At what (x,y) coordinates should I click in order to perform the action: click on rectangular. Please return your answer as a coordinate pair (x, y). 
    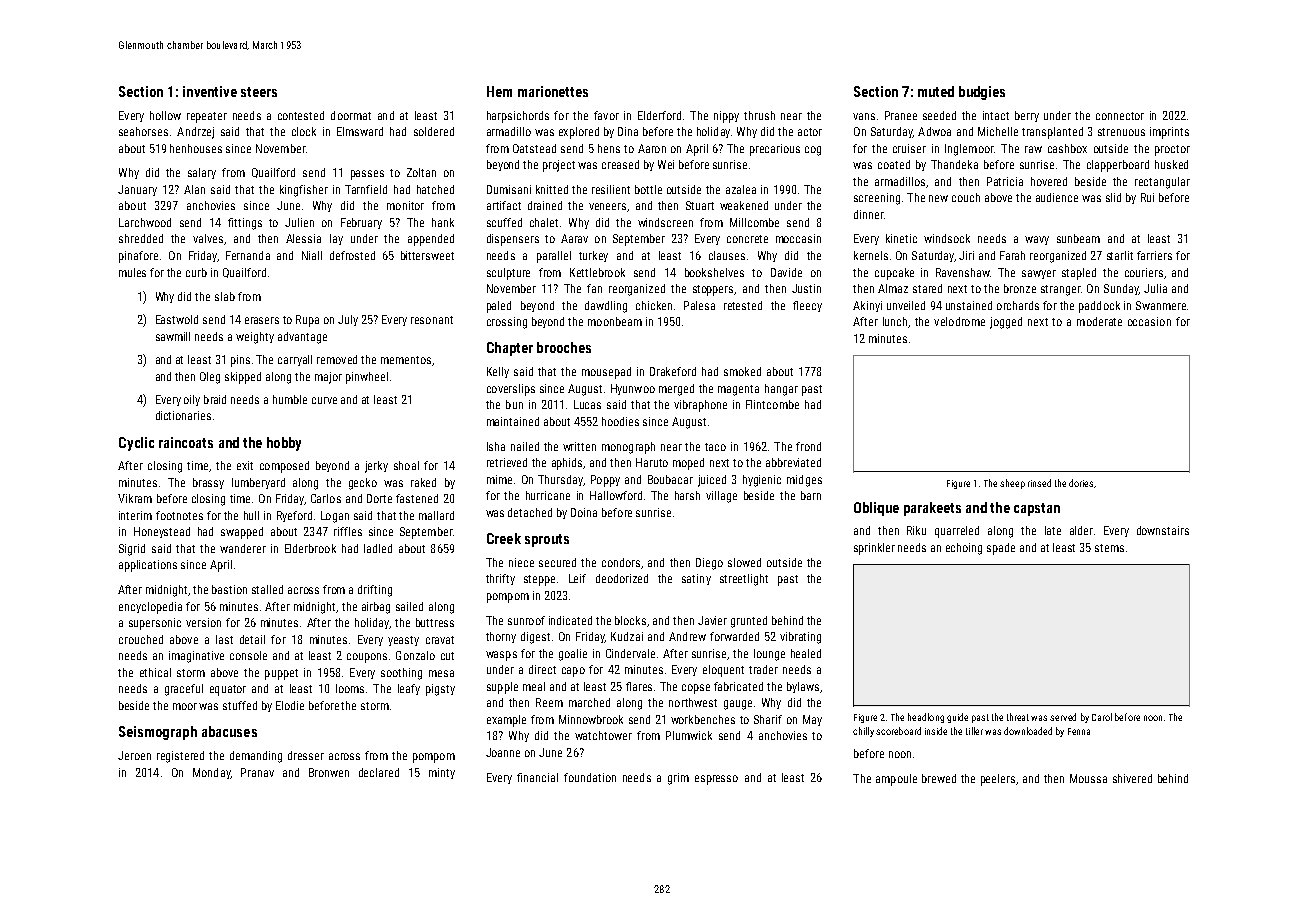
    Looking at the image, I should click on (1162, 183).
